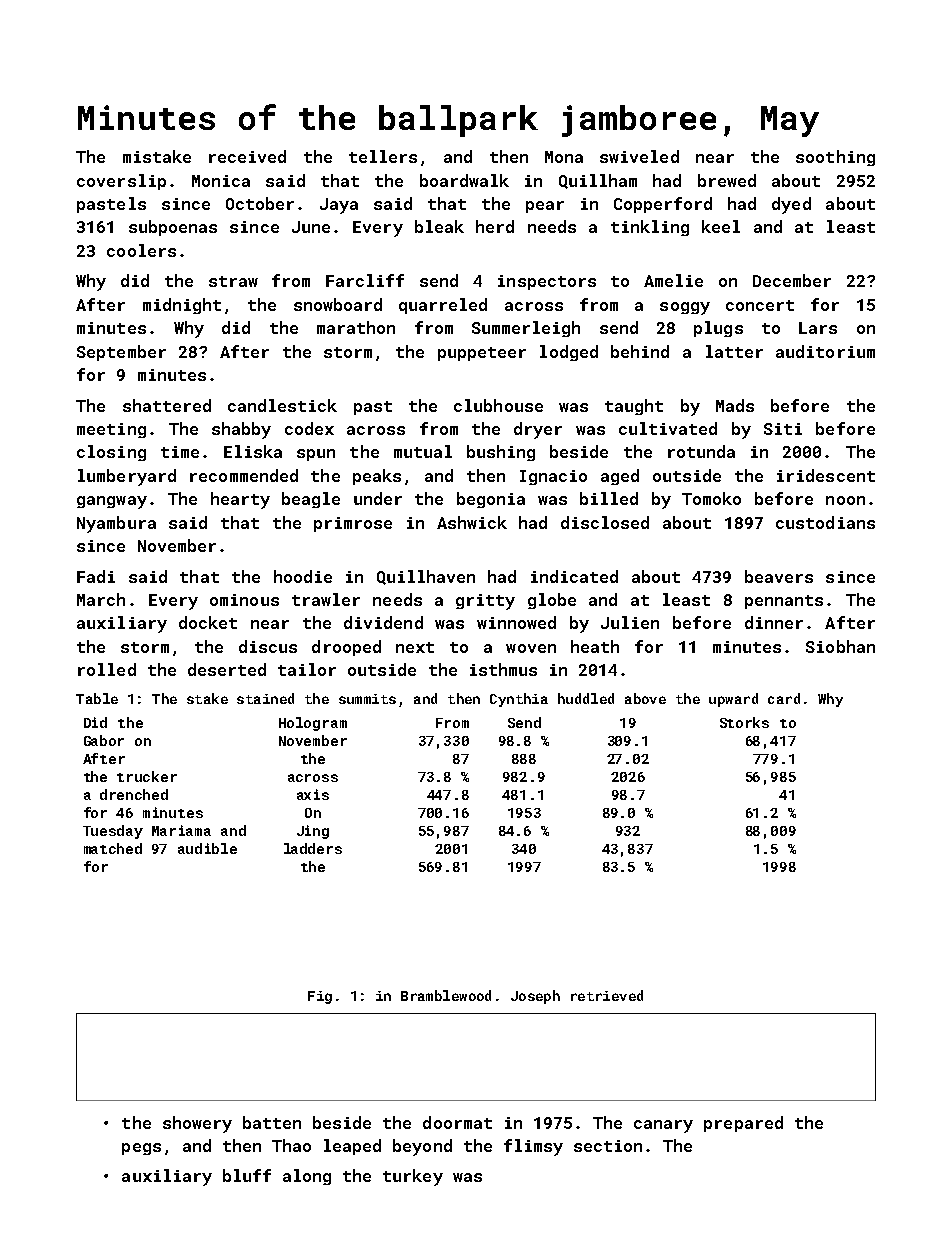  I want to click on concert, so click(760, 305).
